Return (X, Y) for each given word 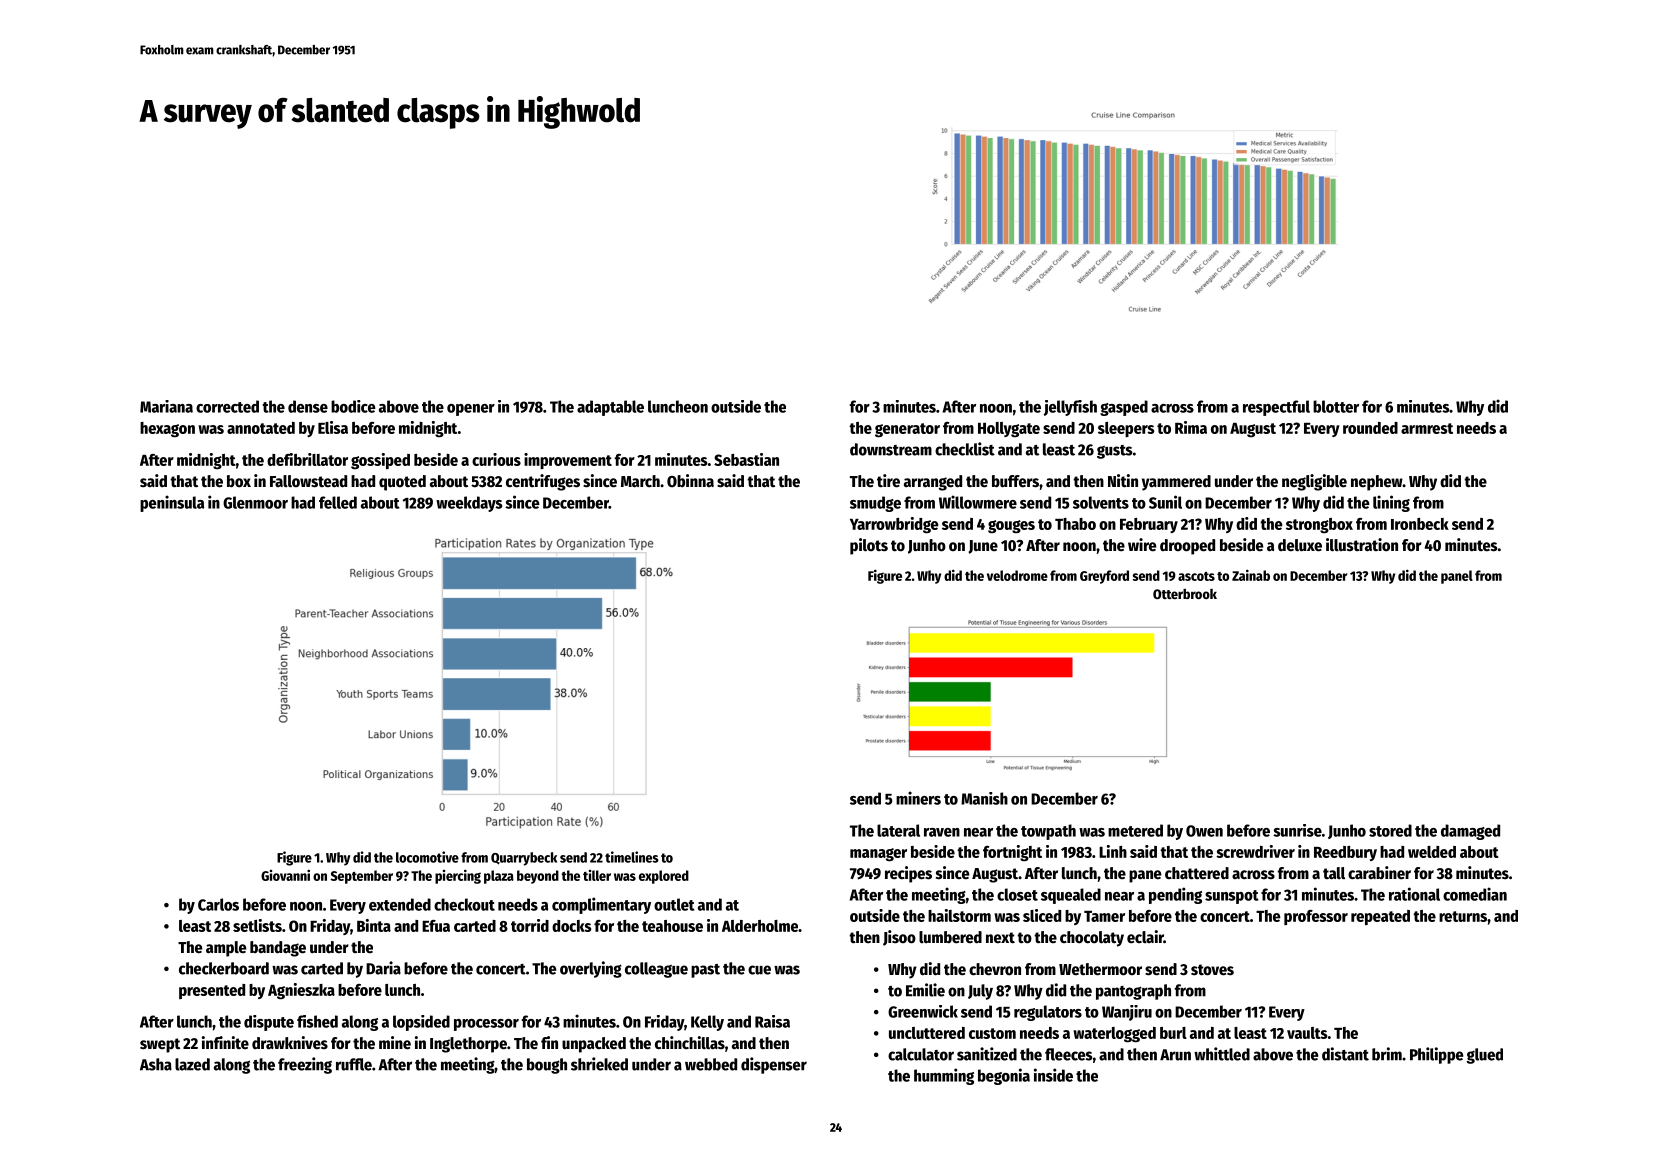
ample (226, 949)
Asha (156, 1064)
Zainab (1251, 575)
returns (1463, 916)
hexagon (167, 430)
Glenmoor (255, 502)
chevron (995, 969)
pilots (869, 546)
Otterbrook (1185, 593)
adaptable (610, 408)
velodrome (1017, 575)
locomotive (427, 857)
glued (1484, 1056)
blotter (1336, 406)
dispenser (774, 1065)
